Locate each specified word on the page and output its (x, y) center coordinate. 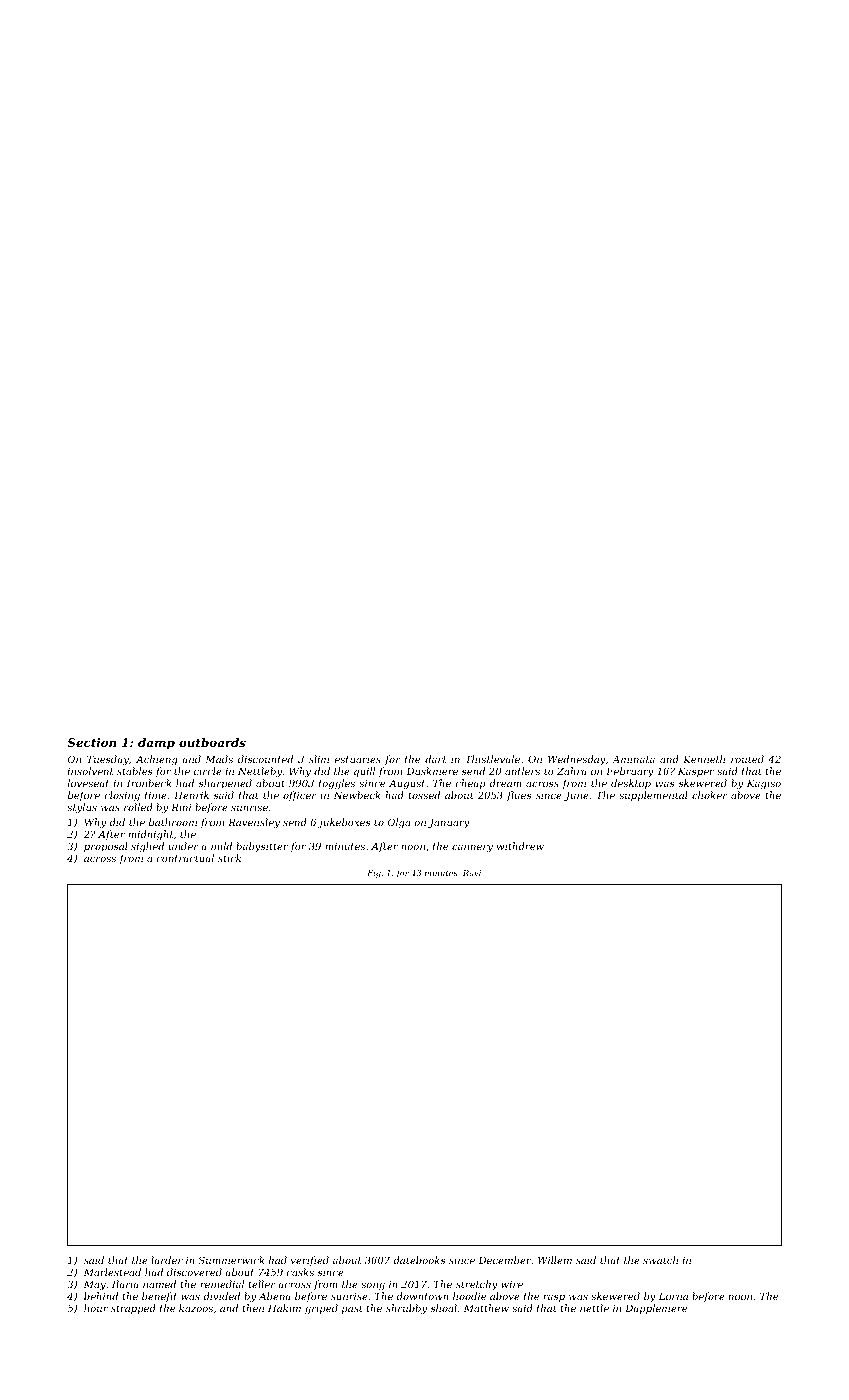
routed (747, 759)
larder (167, 1260)
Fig (374, 874)
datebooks (419, 1260)
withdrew (520, 846)
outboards (212, 742)
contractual (185, 858)
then (253, 1308)
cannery (472, 848)
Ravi (472, 873)
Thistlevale (492, 759)
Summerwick (231, 1260)
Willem (555, 1260)
